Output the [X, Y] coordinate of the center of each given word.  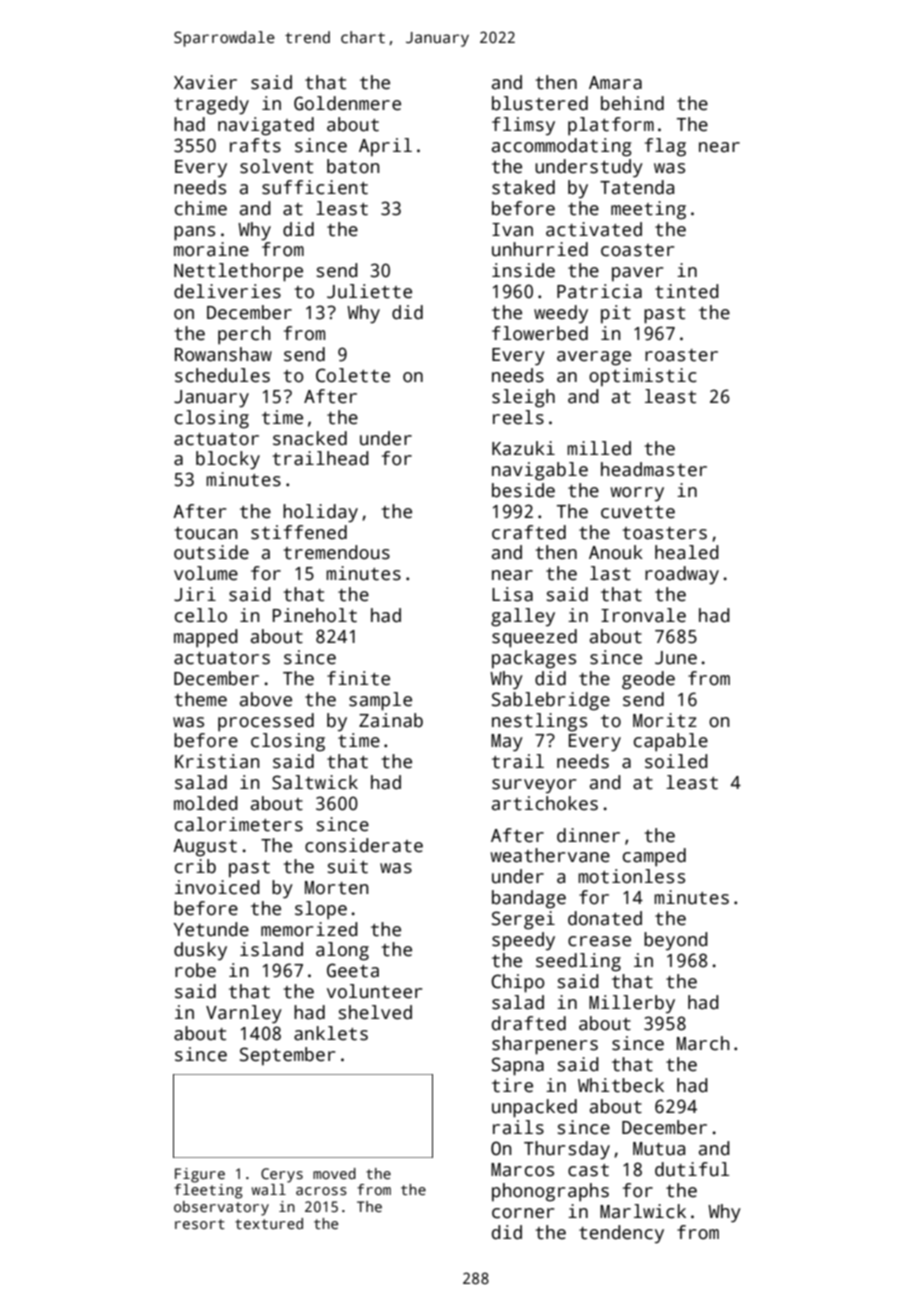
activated [594, 229]
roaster [681, 355]
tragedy [211, 105]
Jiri [195, 594]
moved [334, 1173]
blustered [540, 103]
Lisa [512, 594]
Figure [200, 1175]
